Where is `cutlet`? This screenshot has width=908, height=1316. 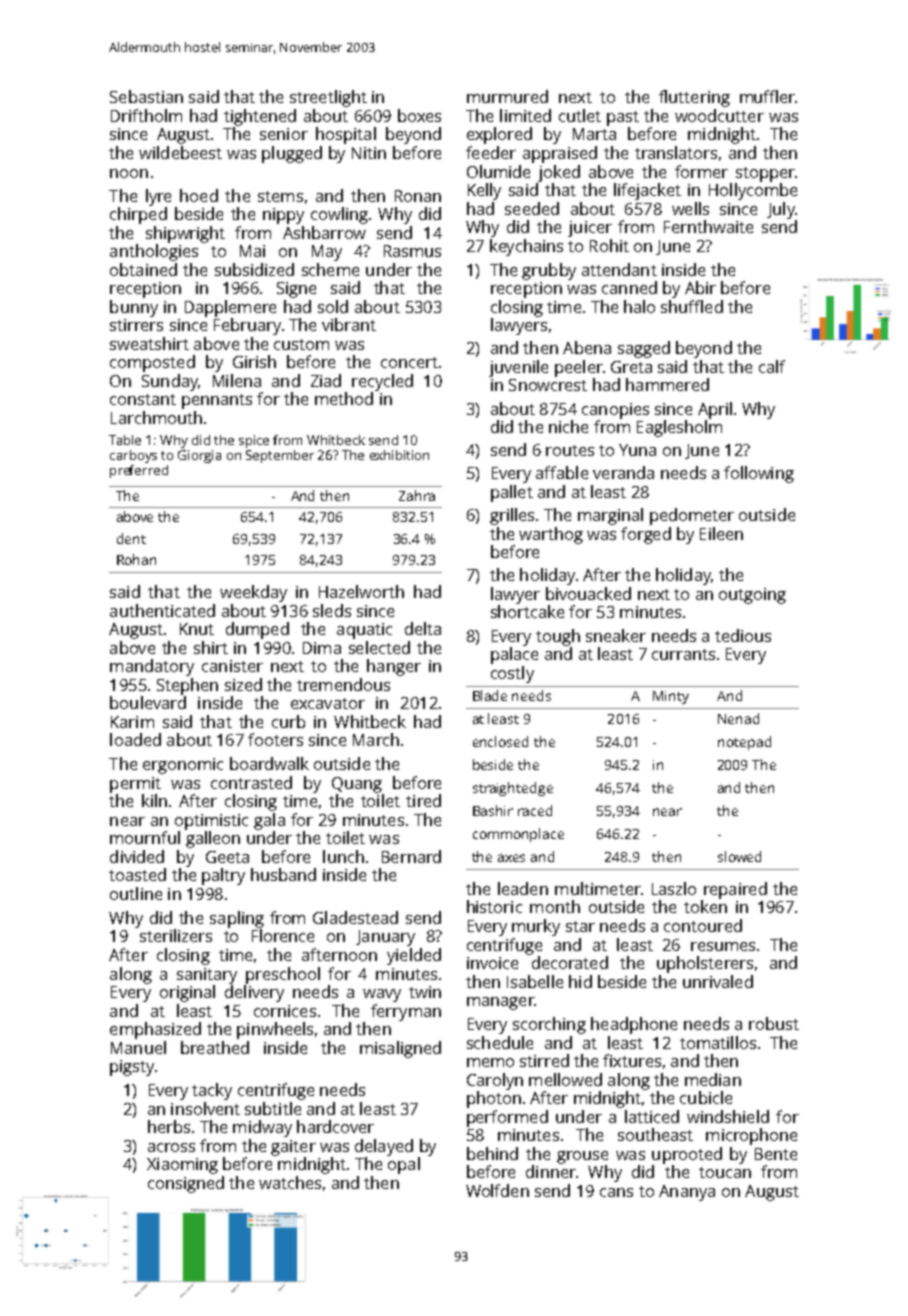
cutlet is located at coordinates (580, 115).
